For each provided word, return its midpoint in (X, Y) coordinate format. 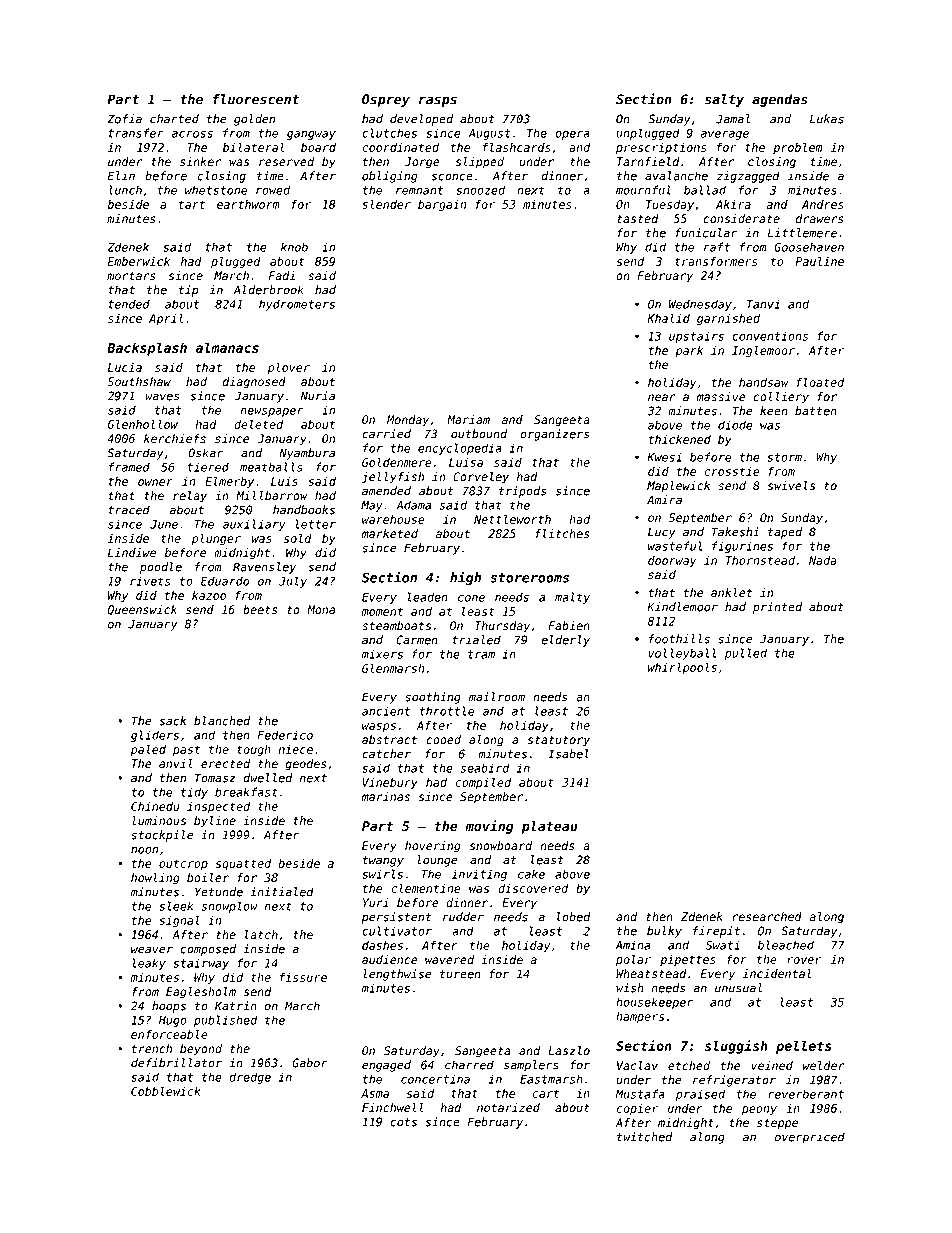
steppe (777, 1124)
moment (382, 611)
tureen (460, 974)
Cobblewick (166, 1091)
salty (724, 100)
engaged (386, 1066)
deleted (258, 424)
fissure (303, 977)
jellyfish (393, 478)
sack (172, 721)
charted (174, 119)
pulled (746, 654)
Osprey (386, 100)
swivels (791, 486)
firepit (716, 932)
